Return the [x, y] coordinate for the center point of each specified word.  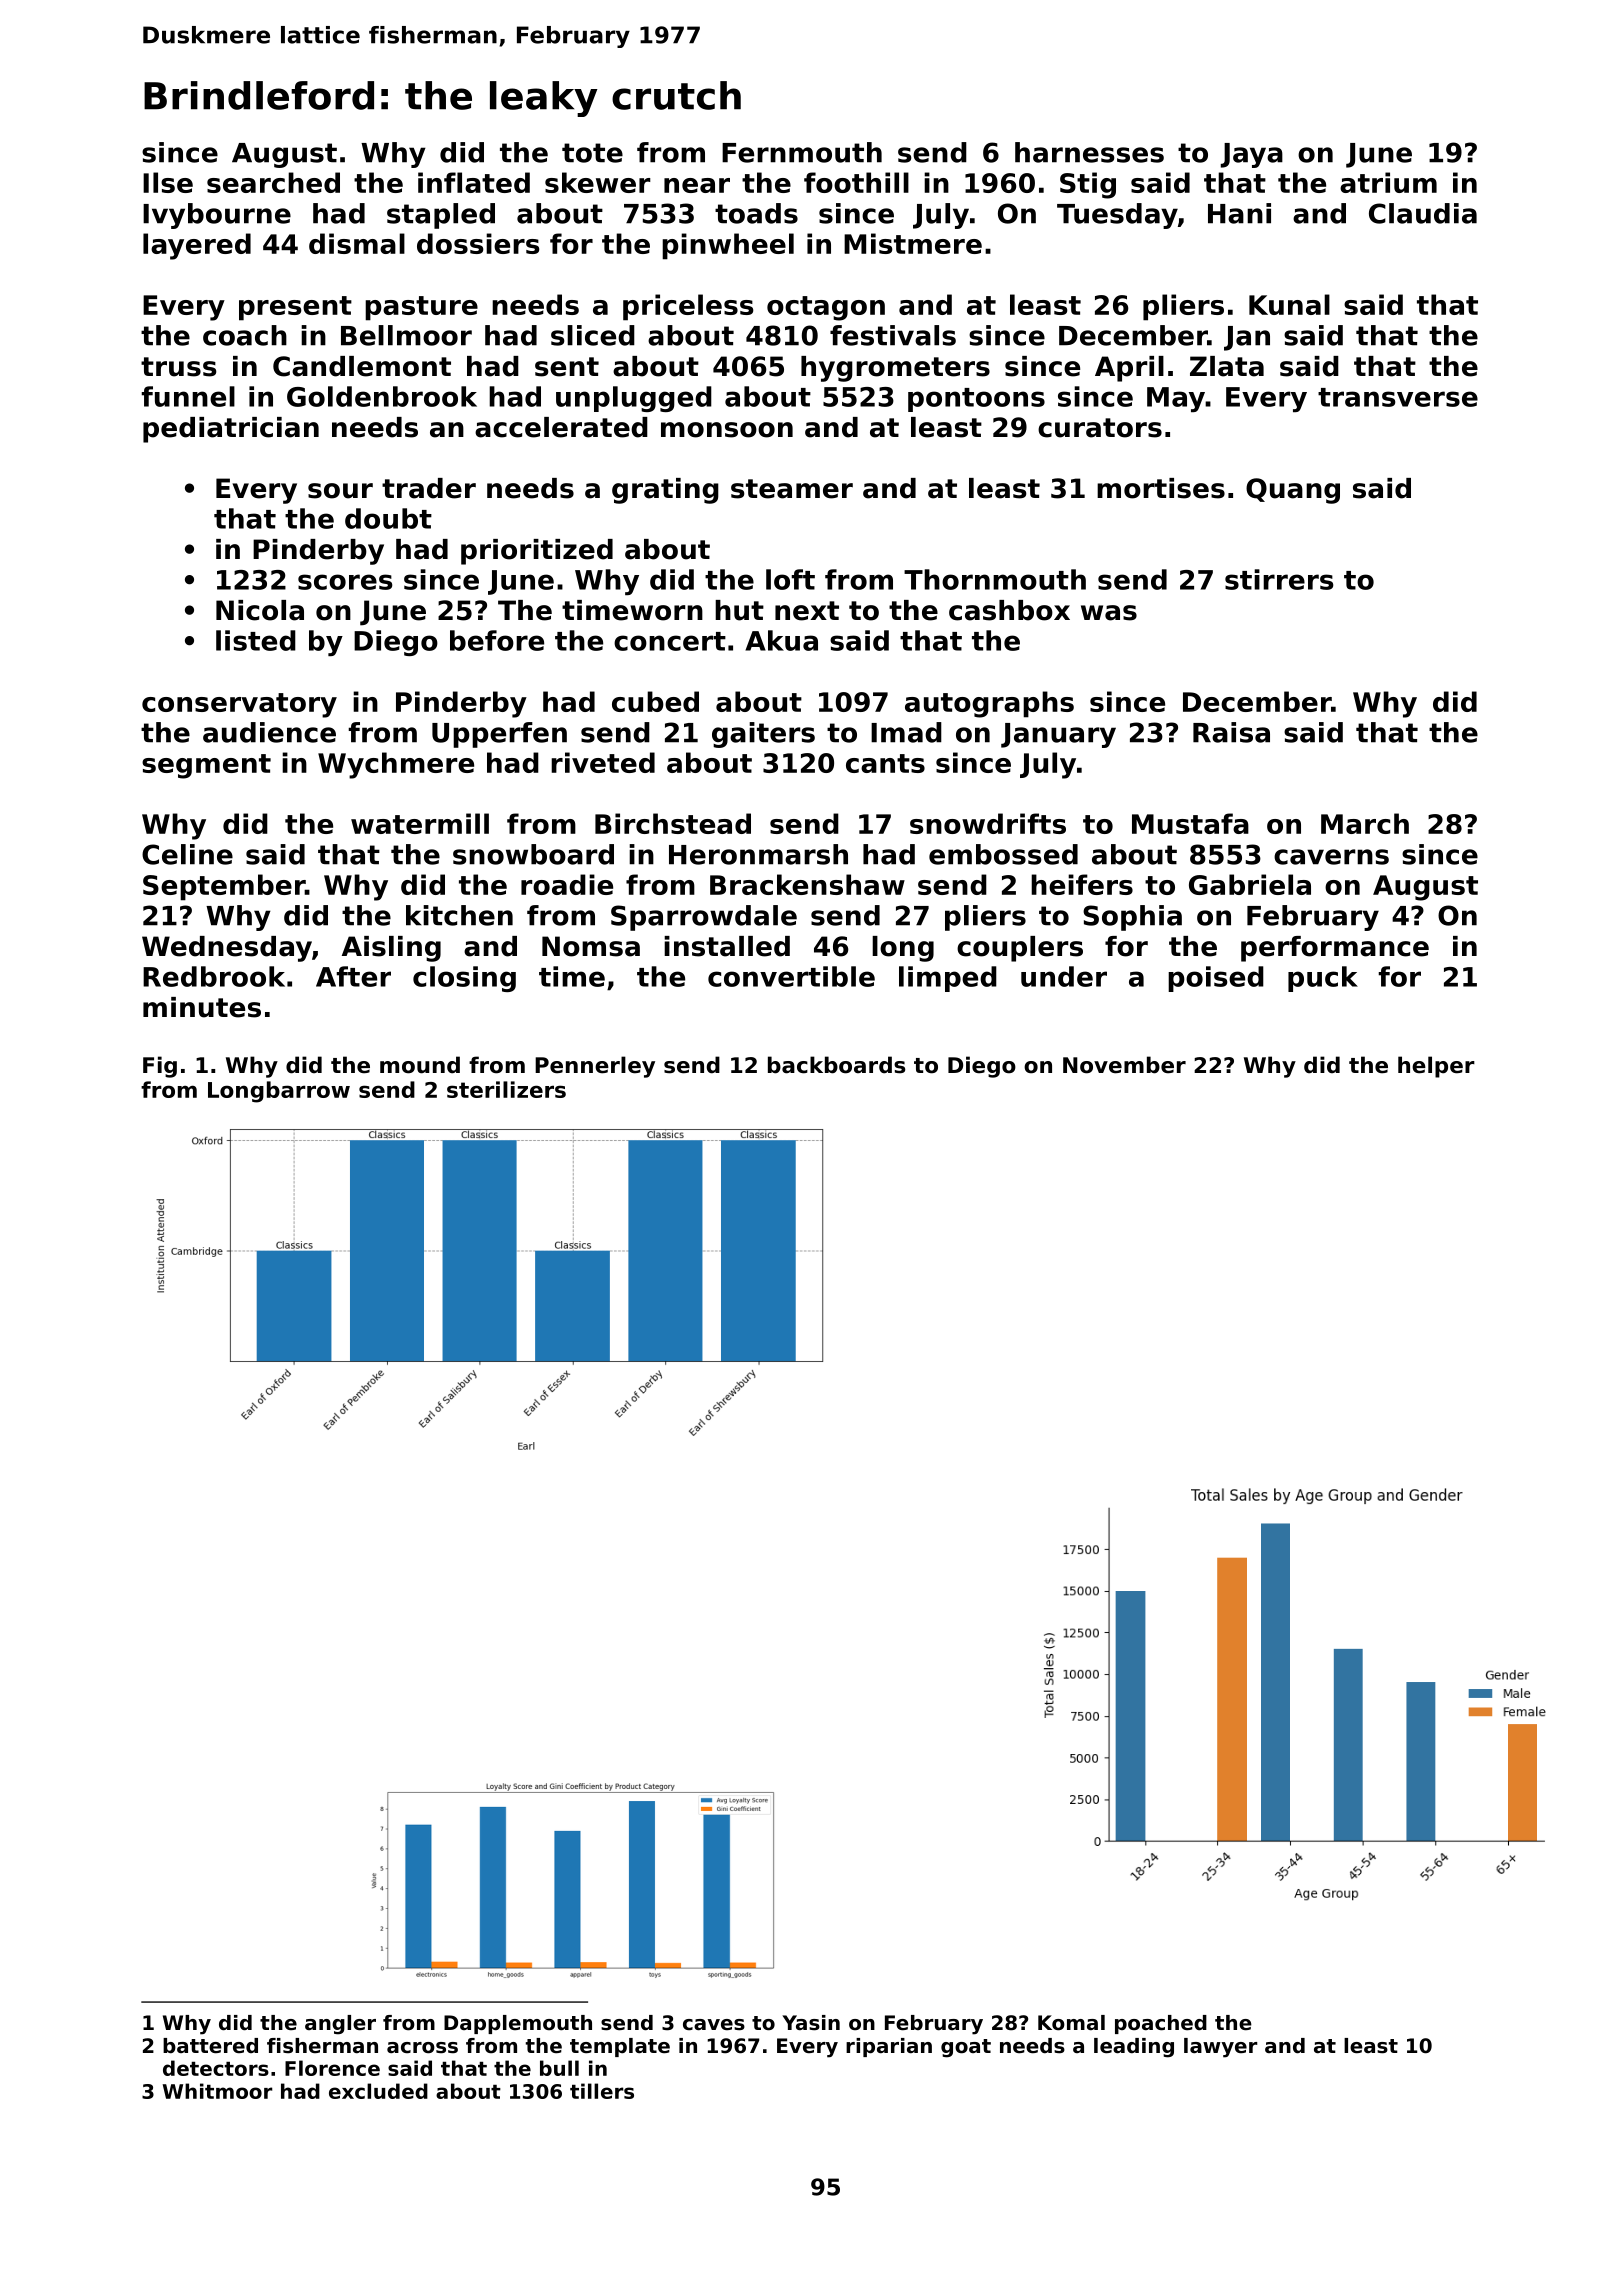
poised [1216, 979]
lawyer [1220, 2048]
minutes [202, 1007]
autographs [989, 704]
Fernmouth [802, 152]
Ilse [168, 182]
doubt [388, 518]
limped [948, 979]
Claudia [1423, 213]
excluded [378, 2091]
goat [966, 2048]
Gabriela [1250, 884]
